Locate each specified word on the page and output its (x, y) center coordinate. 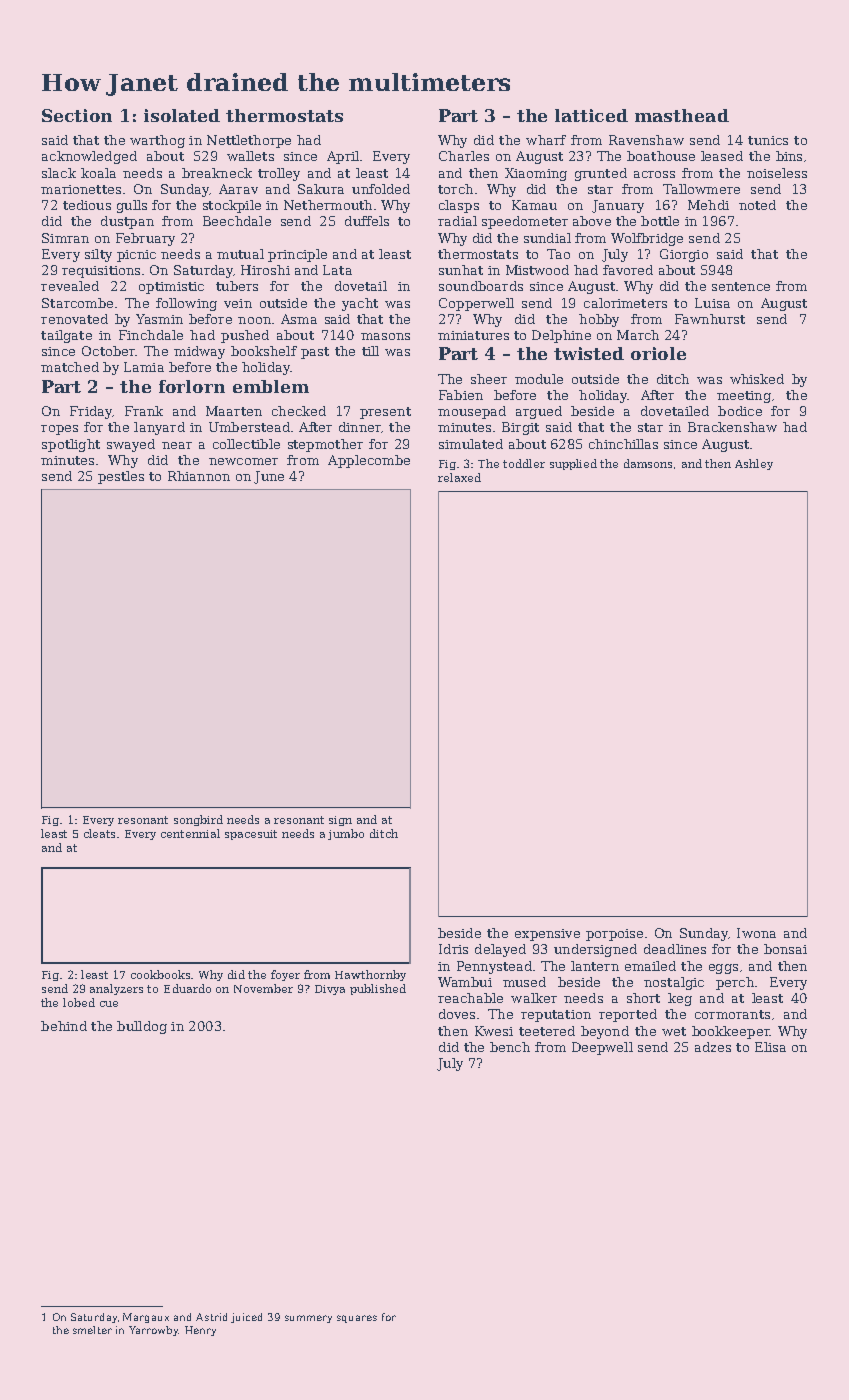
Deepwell (602, 1048)
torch (455, 189)
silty (98, 255)
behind (64, 1026)
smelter (92, 1330)
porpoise (614, 935)
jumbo (346, 834)
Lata (337, 270)
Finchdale (151, 335)
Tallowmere (701, 189)
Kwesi (494, 1031)
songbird (198, 820)
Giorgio (684, 255)
